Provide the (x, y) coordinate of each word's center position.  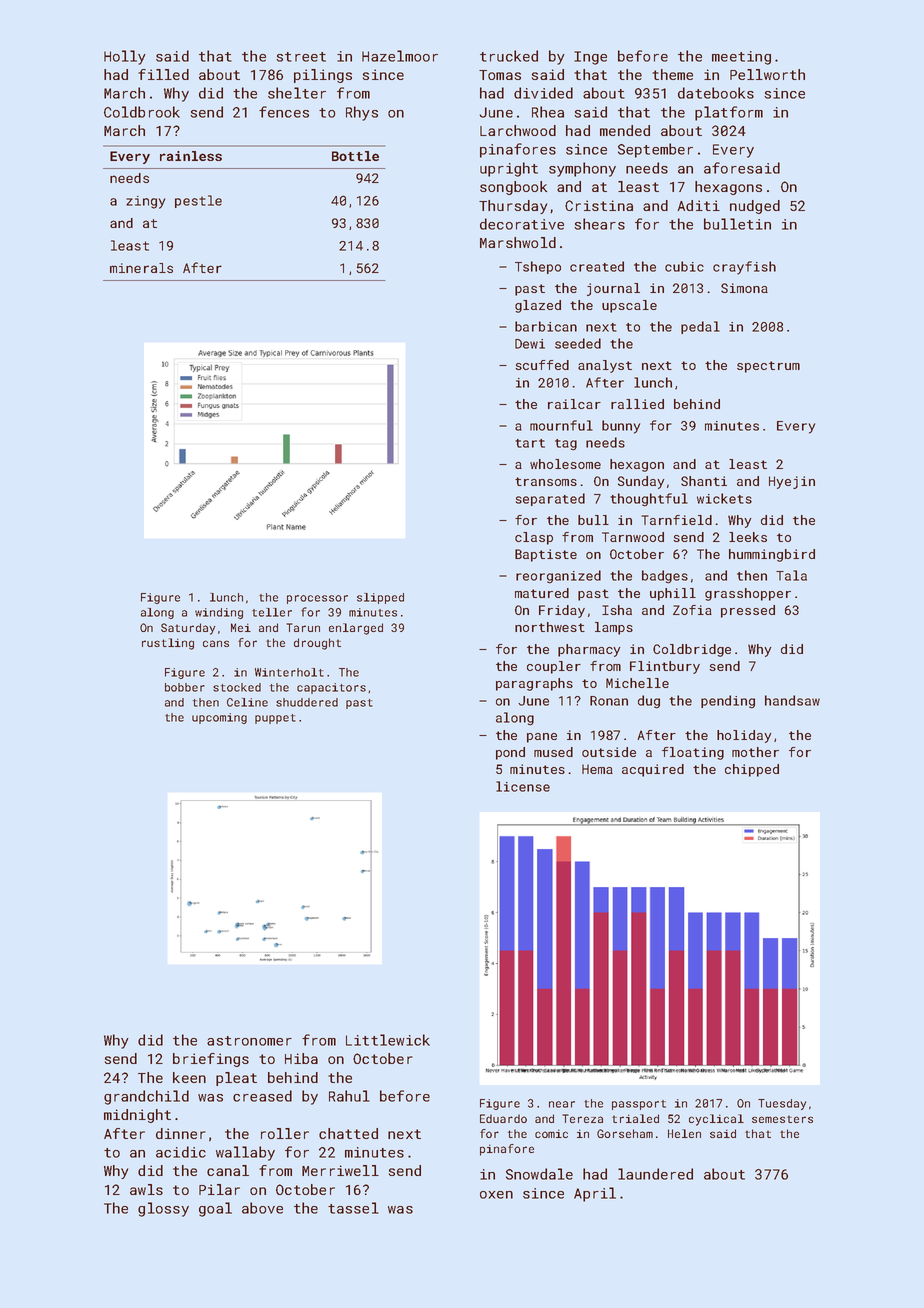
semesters (782, 1119)
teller (272, 612)
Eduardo (503, 1118)
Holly (125, 57)
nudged (755, 207)
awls (146, 1189)
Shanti (704, 481)
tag (566, 445)
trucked (509, 56)
